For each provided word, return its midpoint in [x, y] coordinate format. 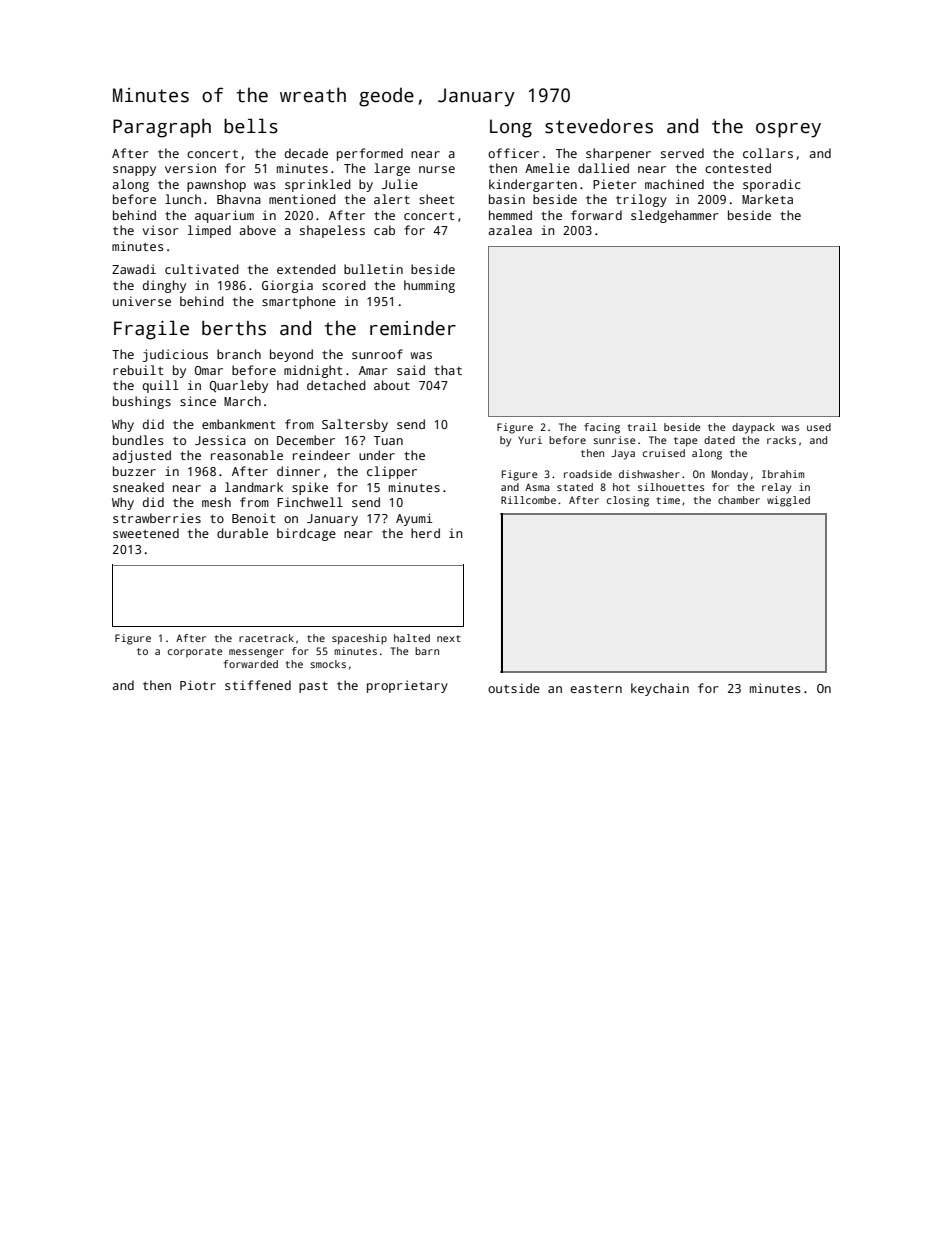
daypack [753, 428]
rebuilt [138, 370]
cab [384, 230]
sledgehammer [675, 216]
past [313, 687]
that [448, 370]
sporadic [772, 185]
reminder [413, 328]
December [306, 440]
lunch [183, 199]
